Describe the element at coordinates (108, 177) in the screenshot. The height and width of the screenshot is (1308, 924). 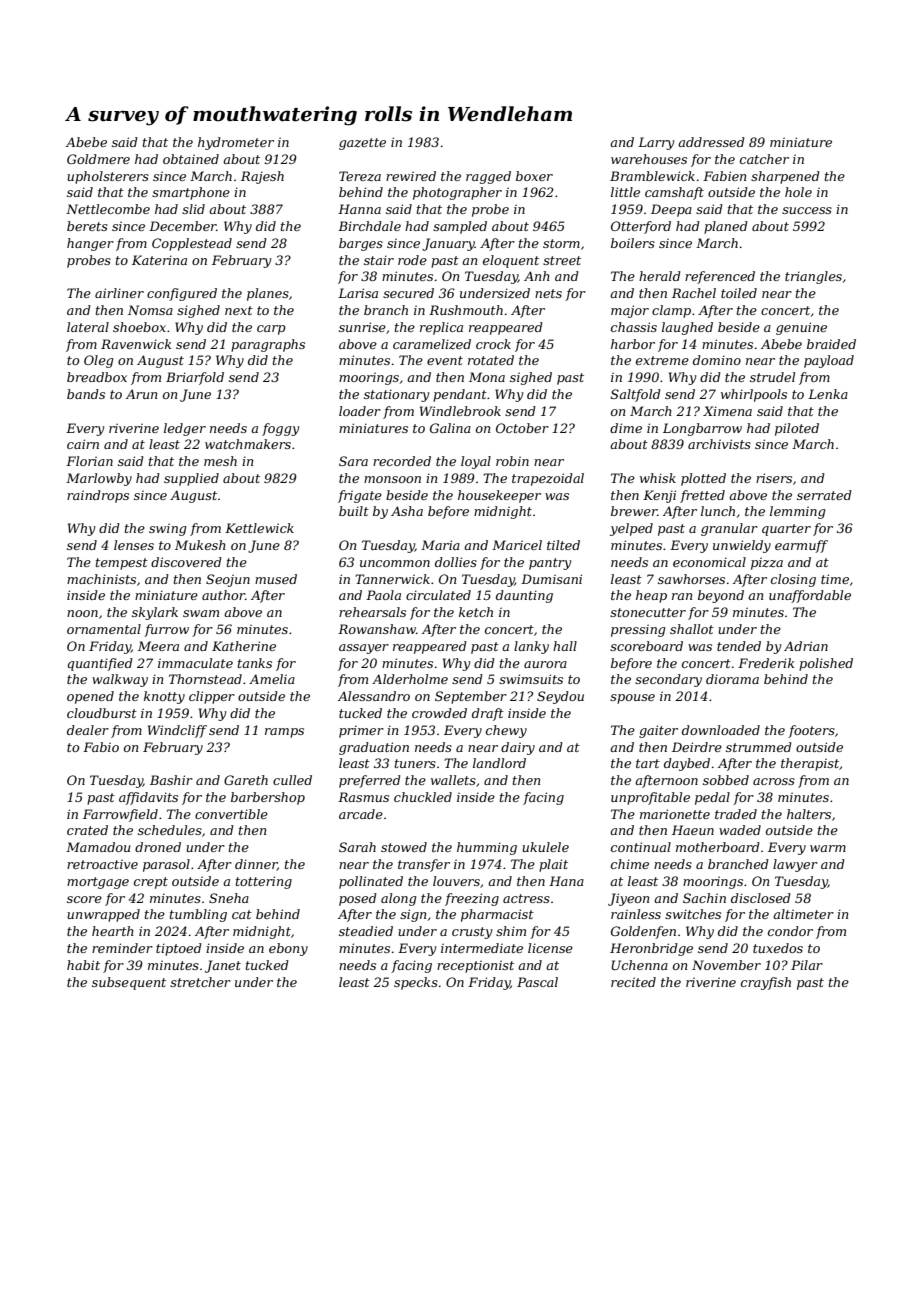
I see `upholsterers` at that location.
